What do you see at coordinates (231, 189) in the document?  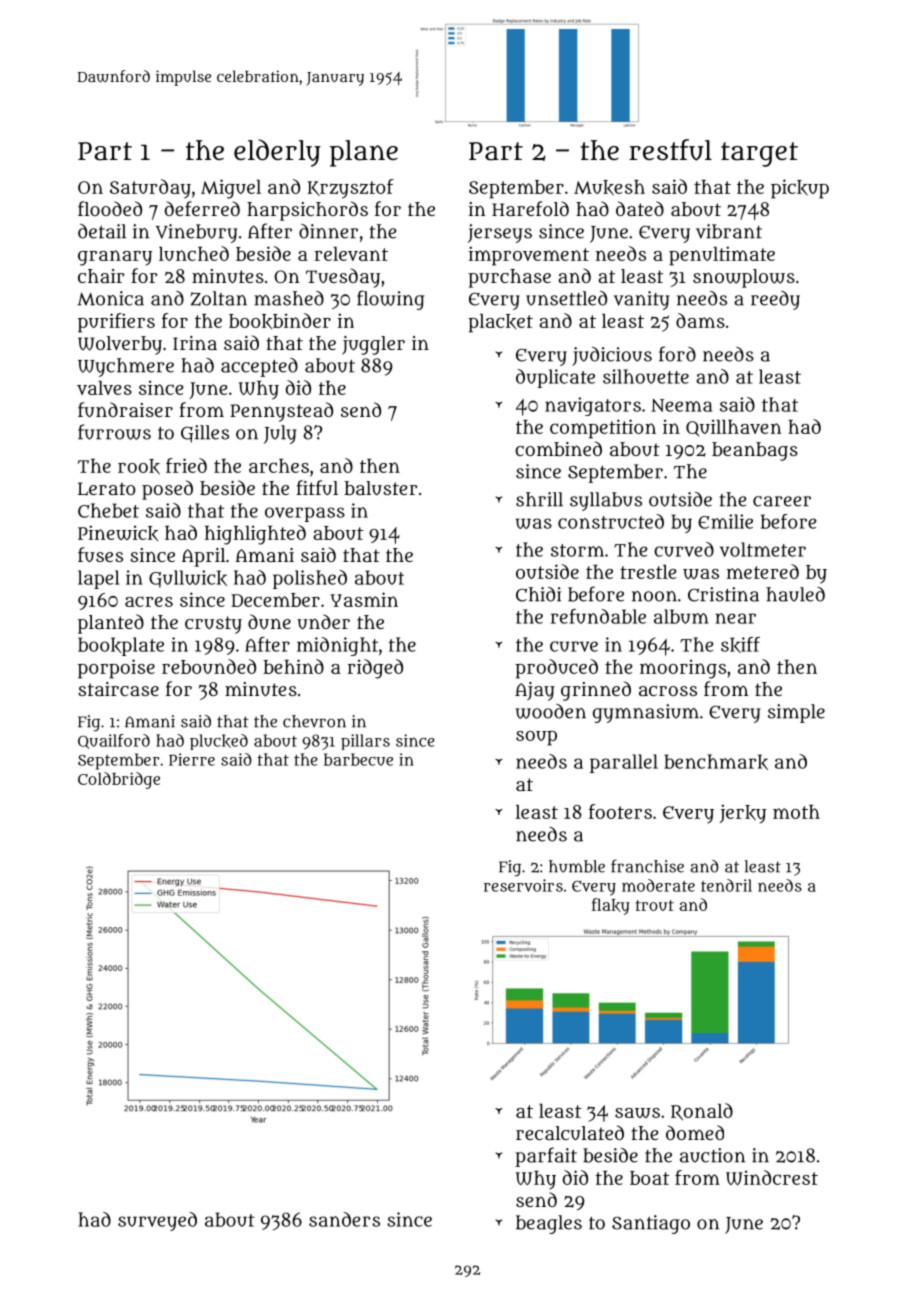 I see `Miguel` at bounding box center [231, 189].
